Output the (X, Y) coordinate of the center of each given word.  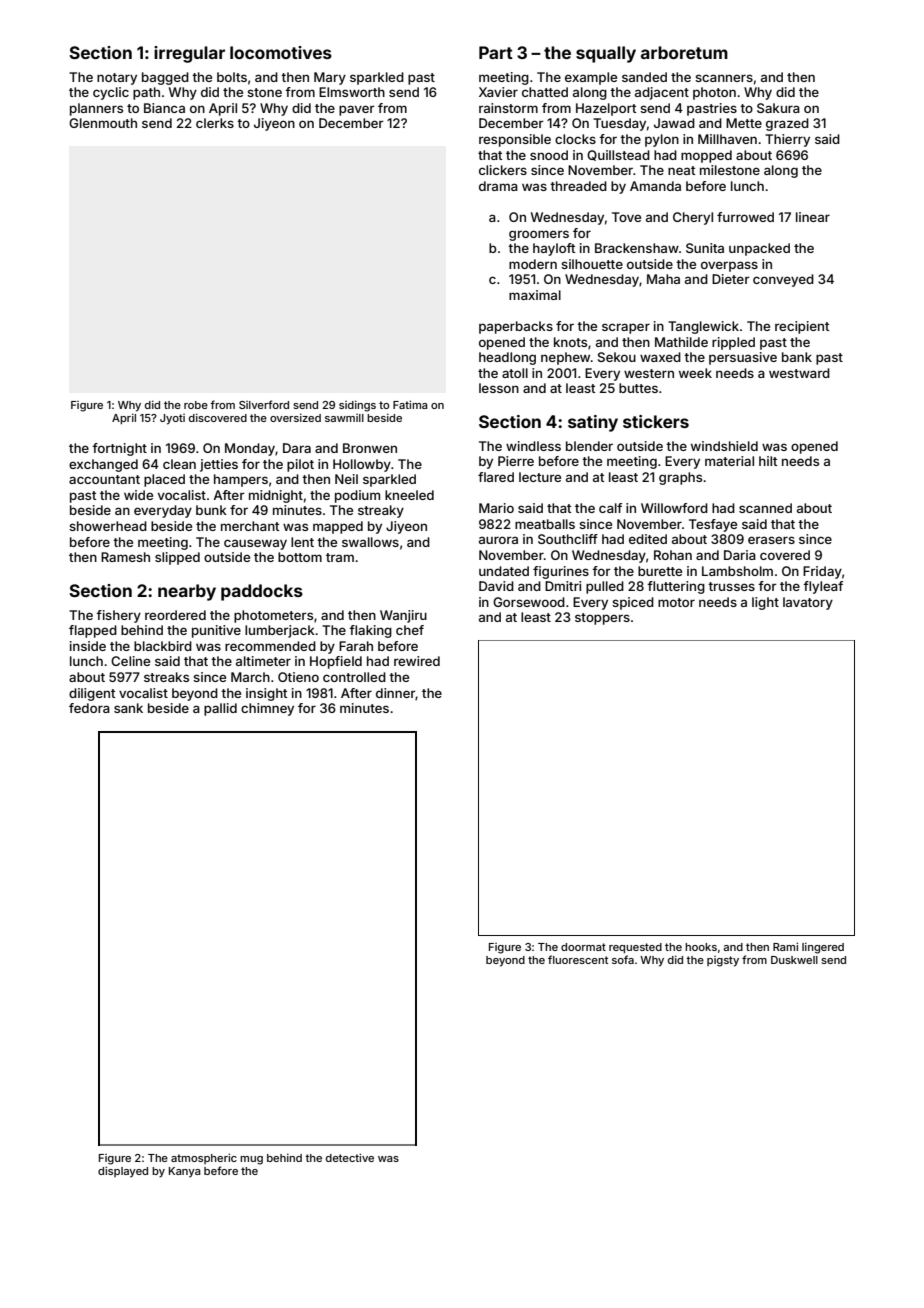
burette (660, 571)
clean (179, 464)
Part (496, 52)
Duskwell (794, 960)
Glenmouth (103, 123)
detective (350, 1157)
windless (533, 446)
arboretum (684, 52)
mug (251, 1160)
